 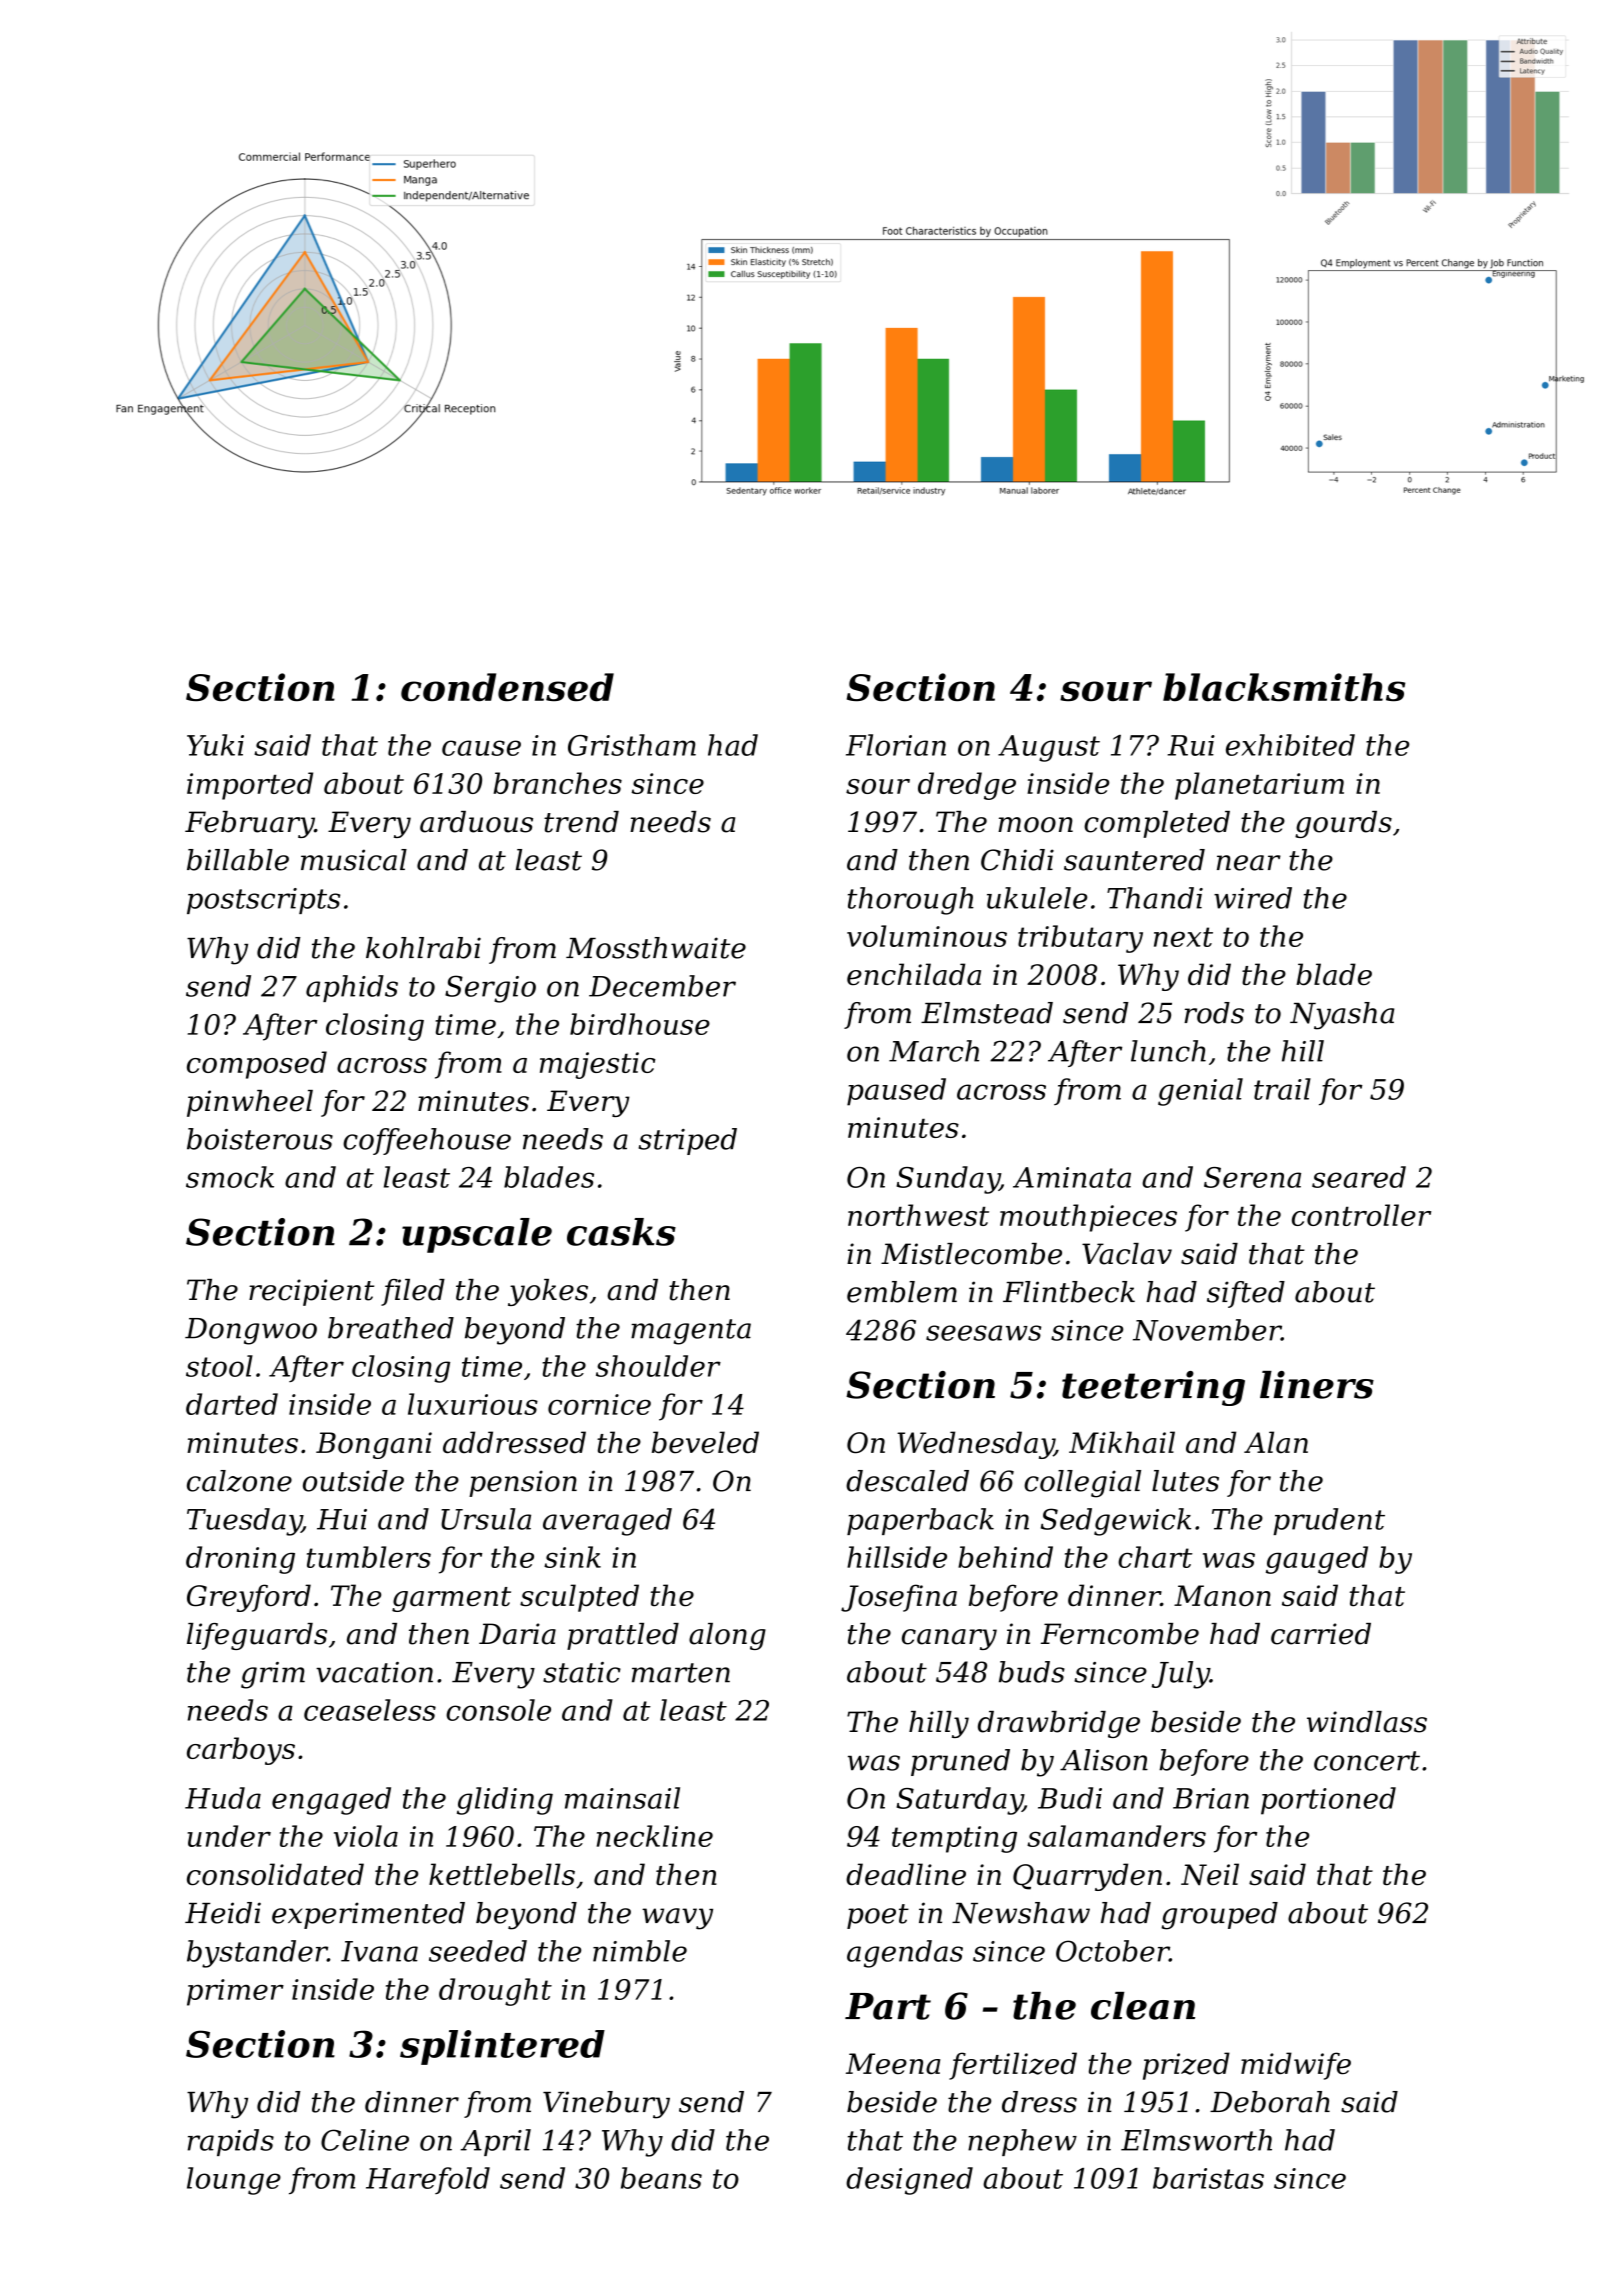 What do you see at coordinates (478, 1951) in the document?
I see `seeded` at bounding box center [478, 1951].
